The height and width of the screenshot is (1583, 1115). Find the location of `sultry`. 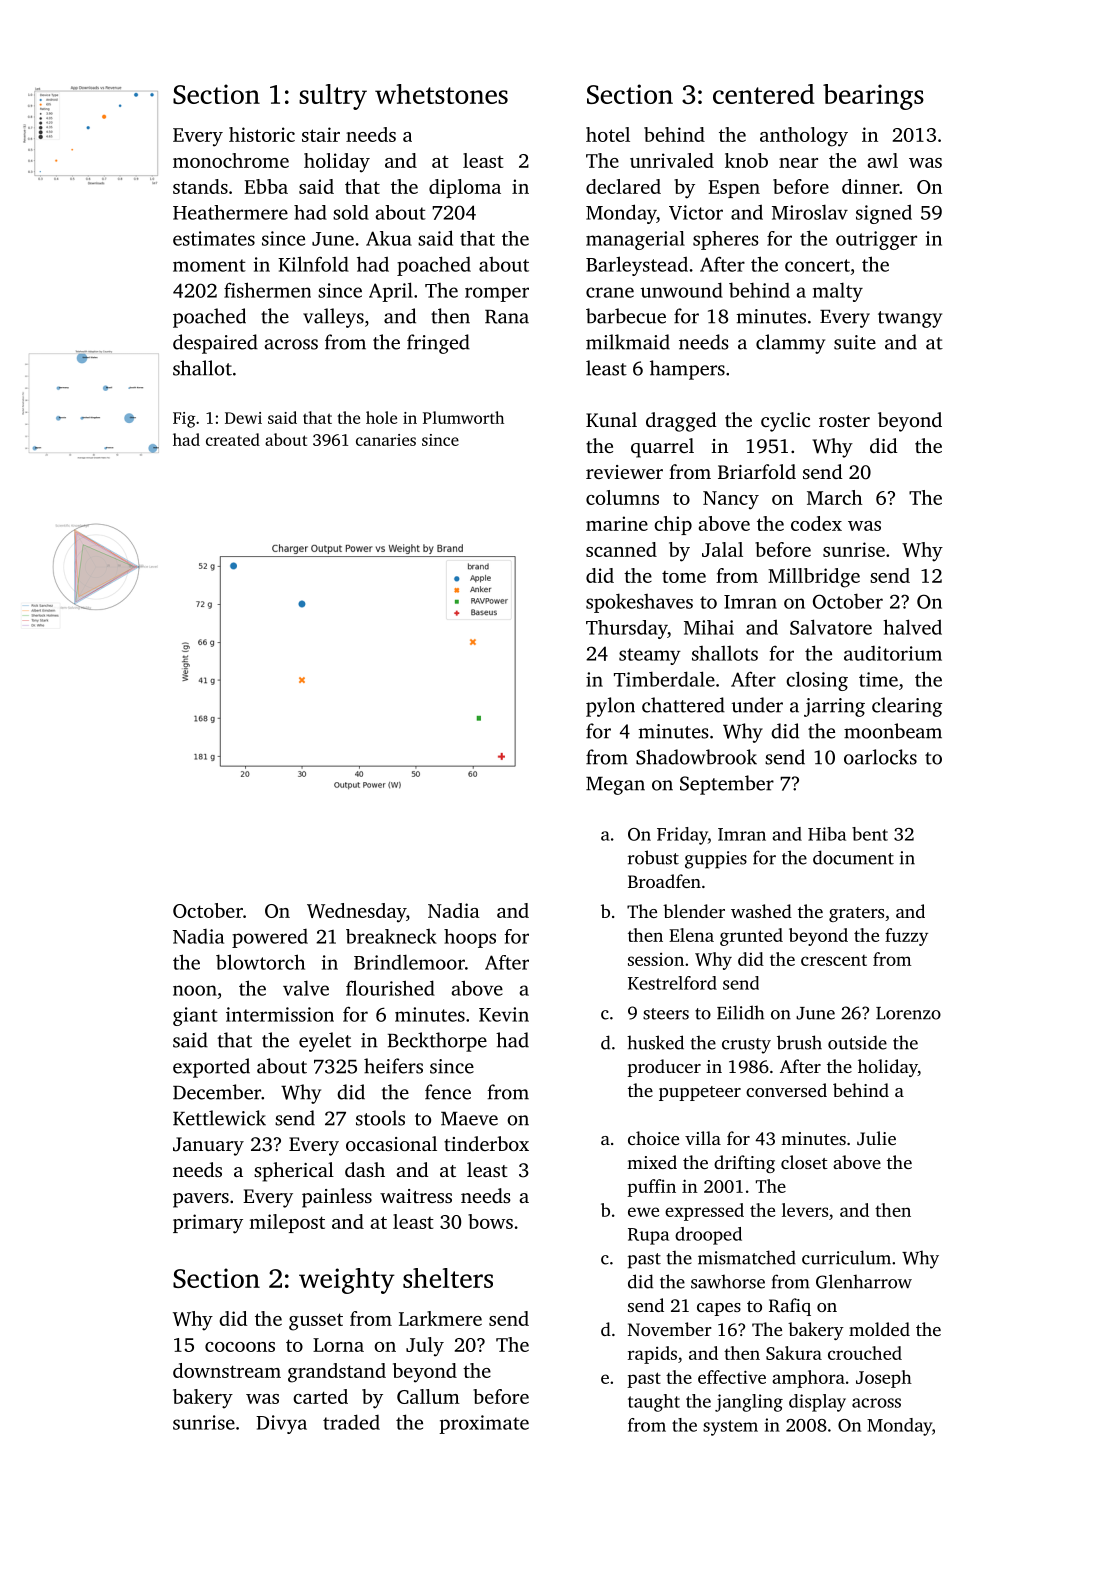

sultry is located at coordinates (333, 97).
